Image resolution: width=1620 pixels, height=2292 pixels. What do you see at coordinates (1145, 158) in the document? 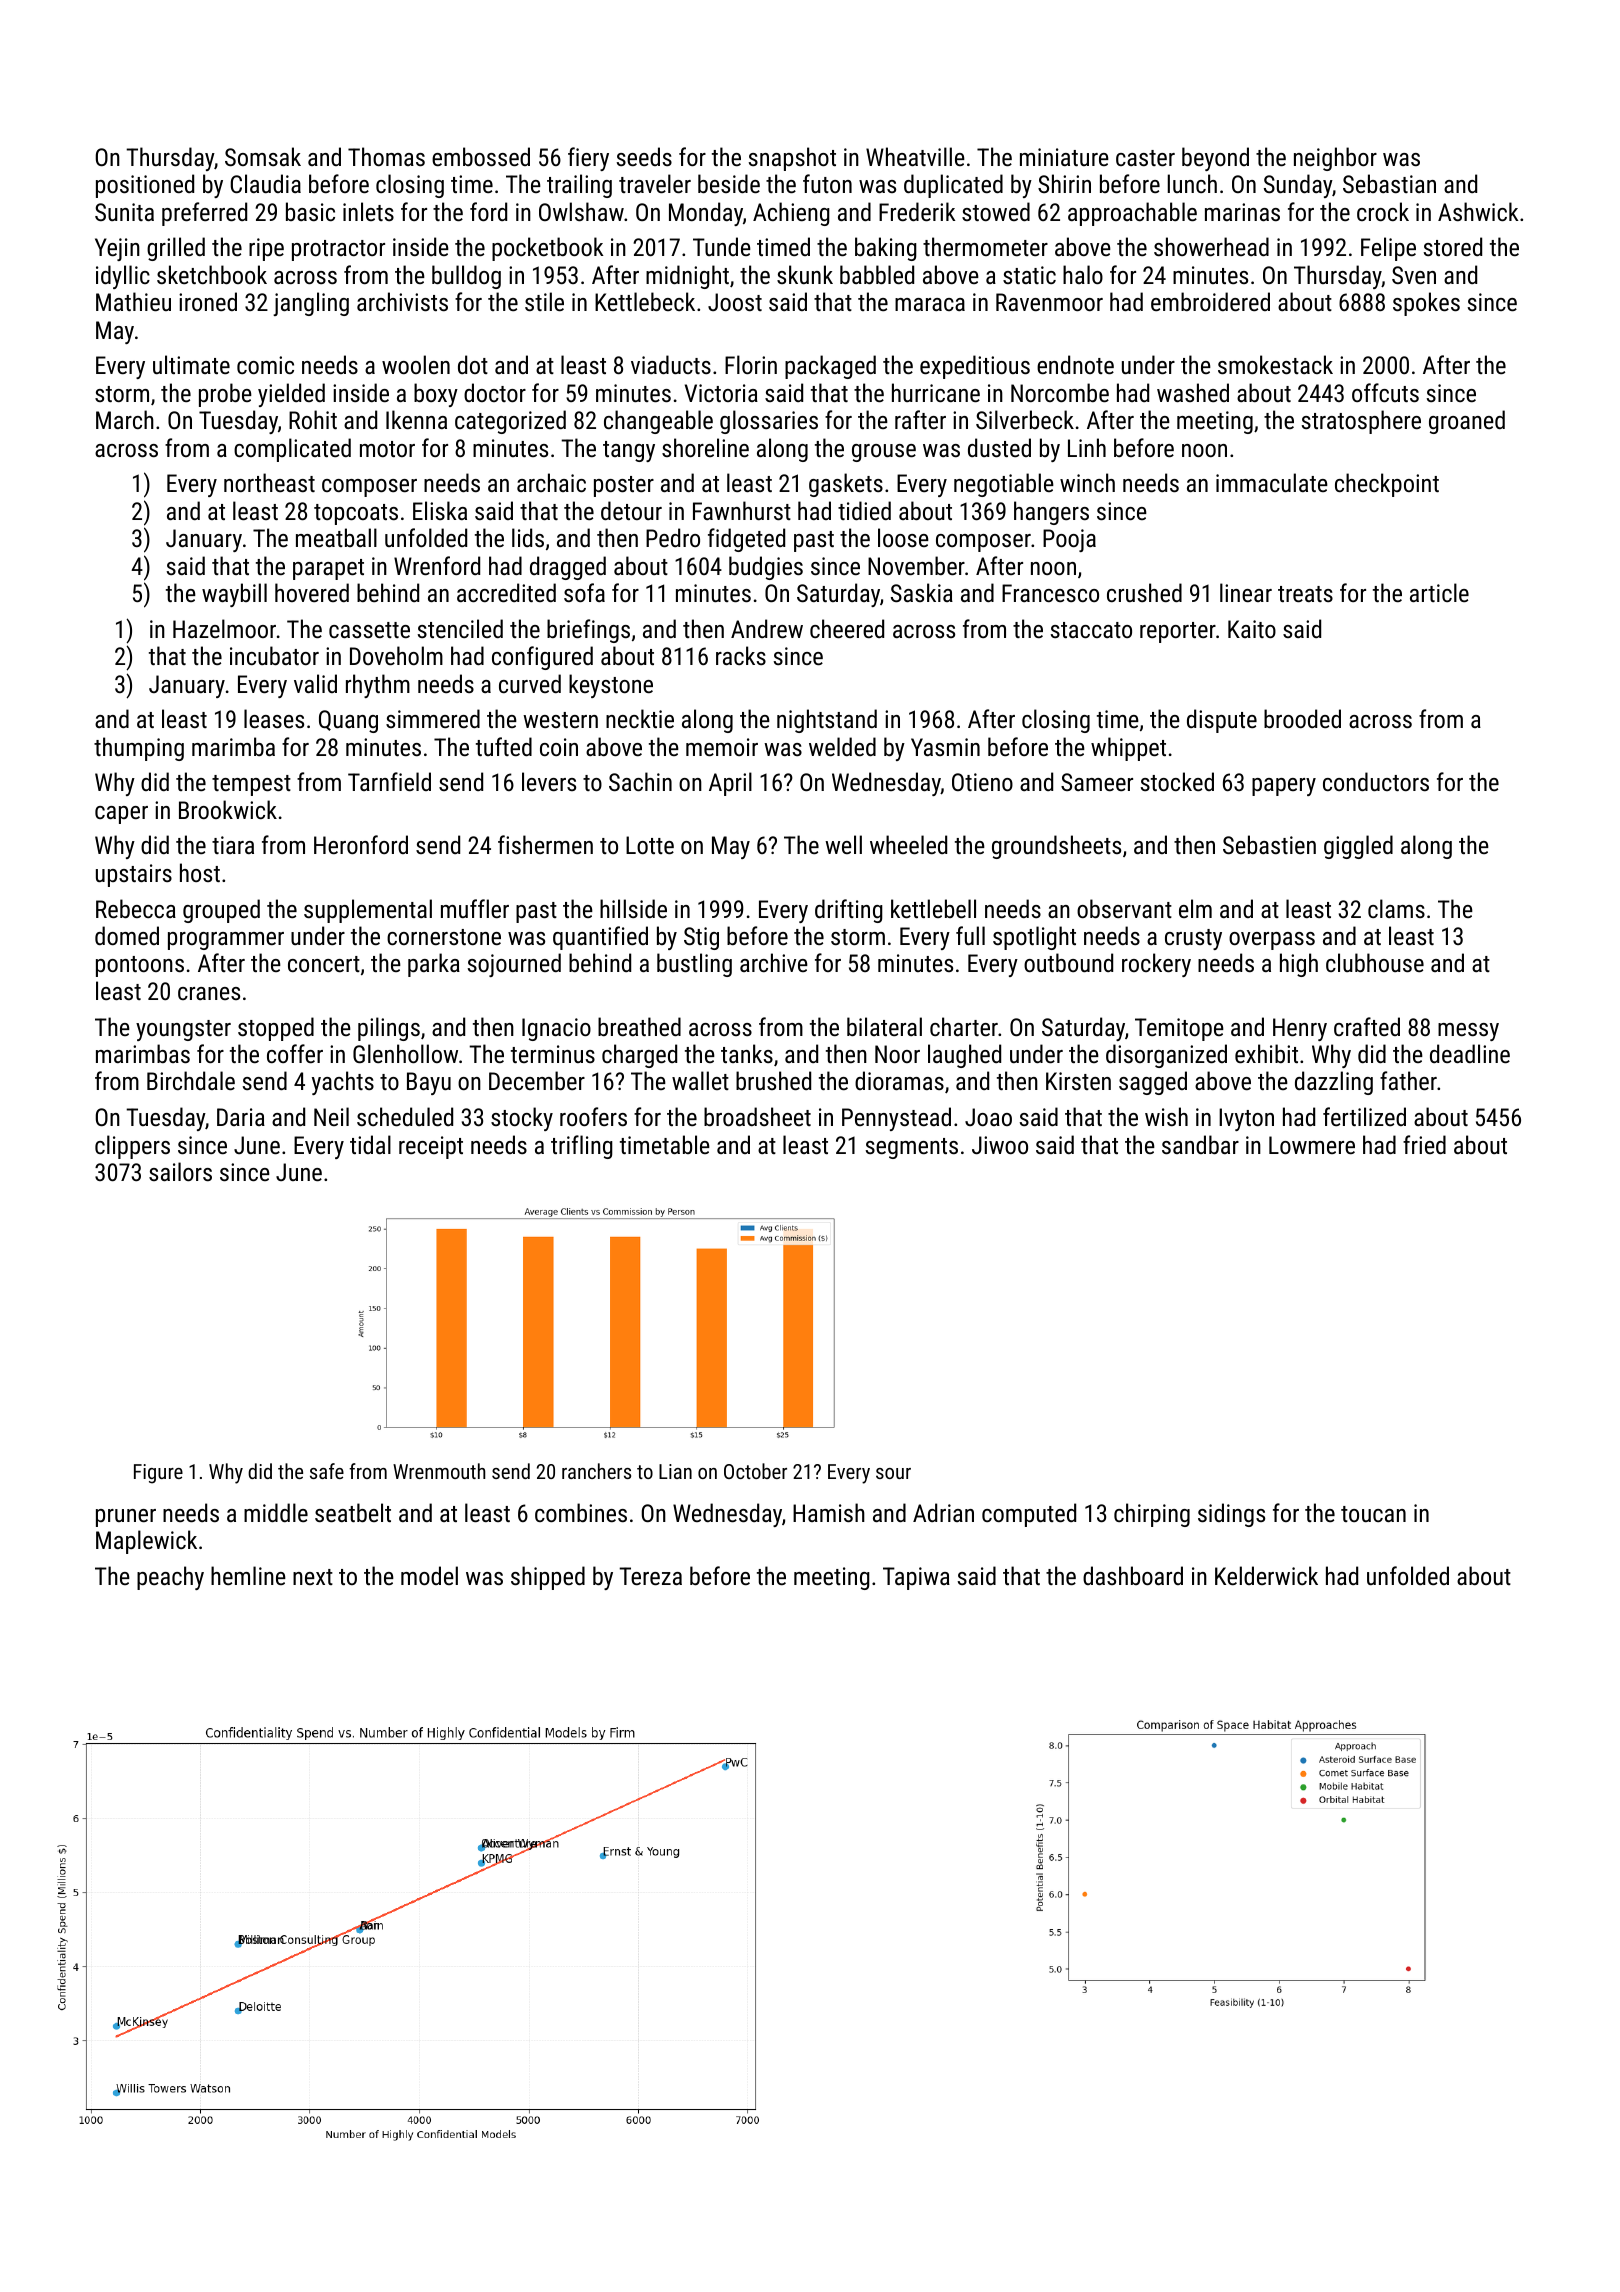
I see `caster` at bounding box center [1145, 158].
